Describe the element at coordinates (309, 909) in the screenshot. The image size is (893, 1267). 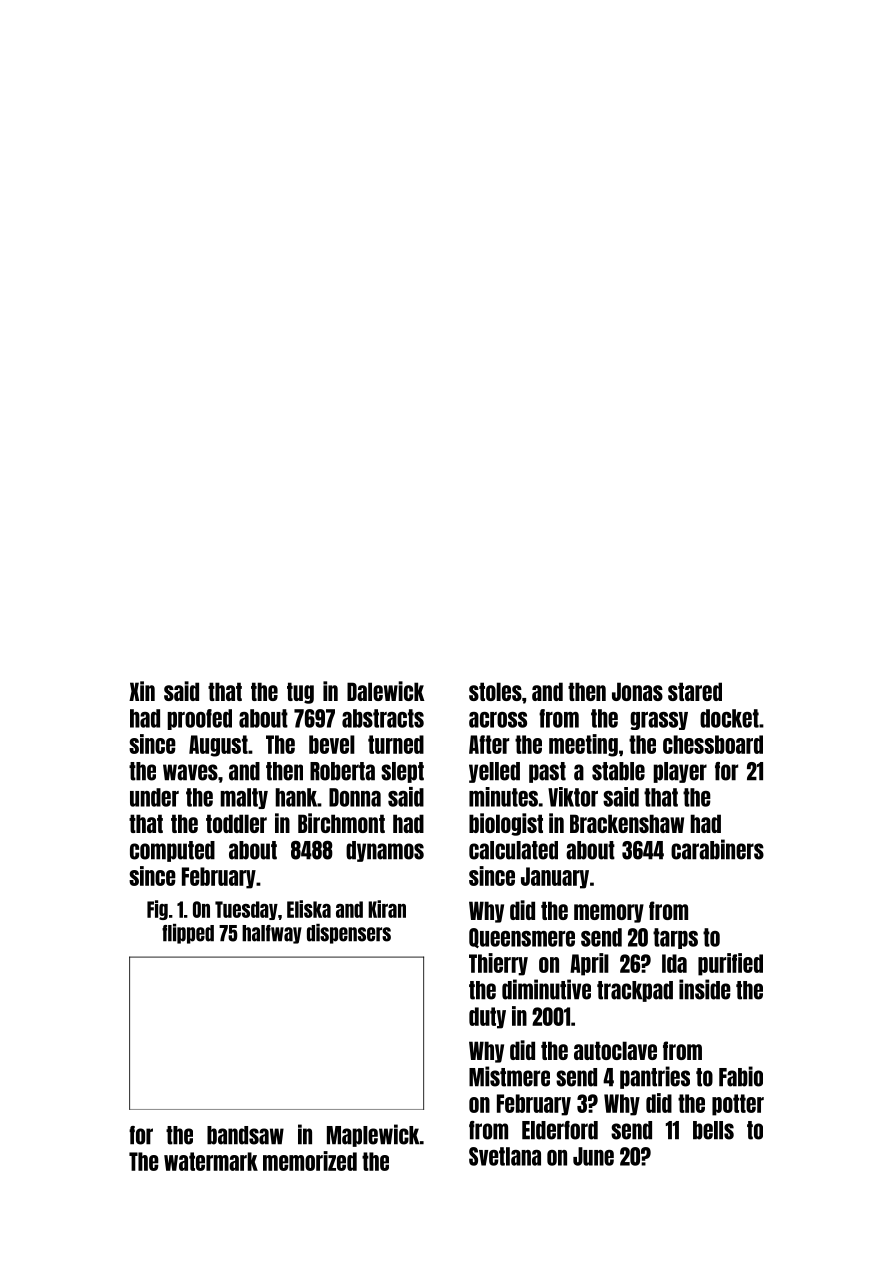
I see `Eliska` at that location.
